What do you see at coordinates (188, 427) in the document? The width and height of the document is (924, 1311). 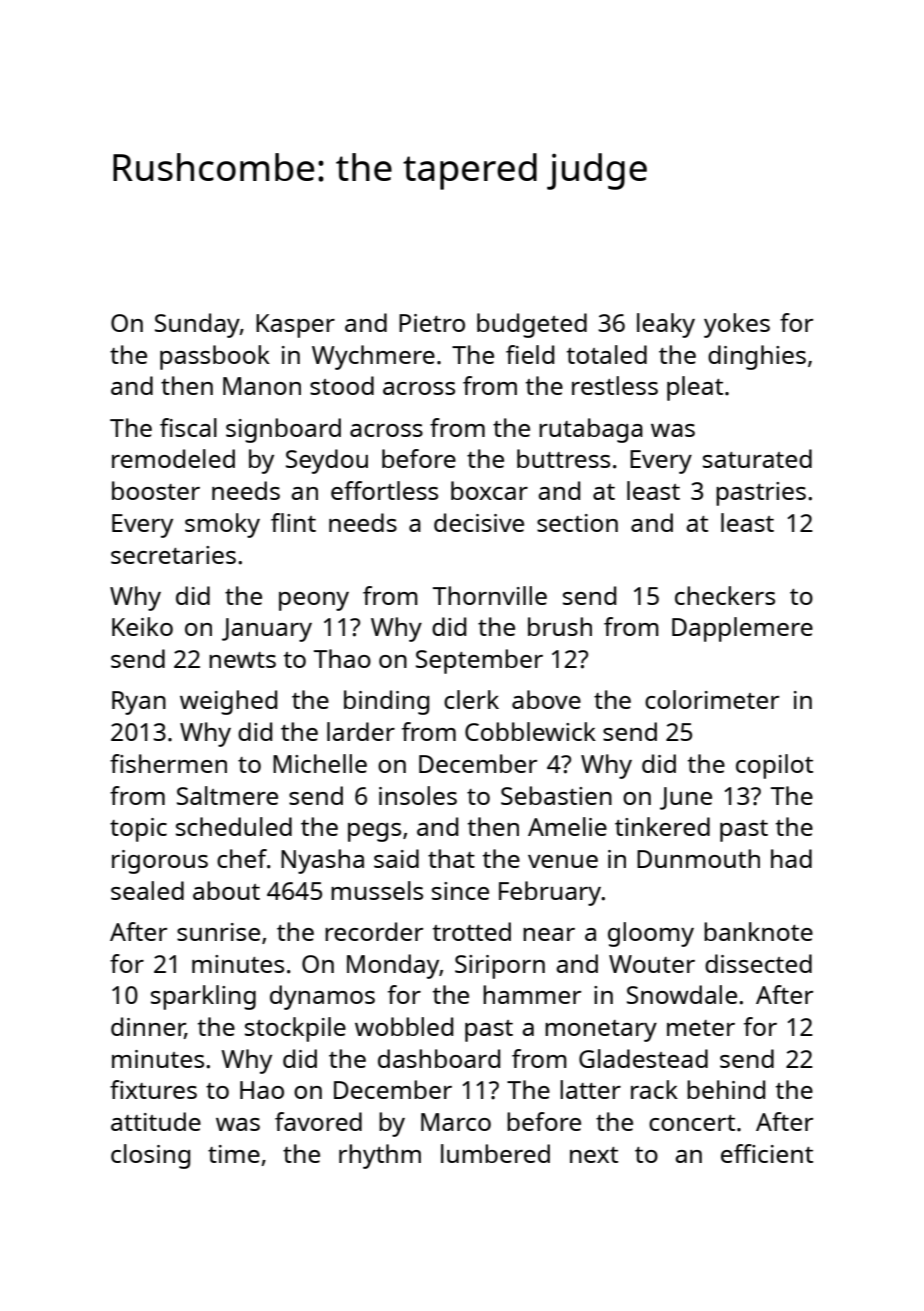 I see `fiscal` at bounding box center [188, 427].
